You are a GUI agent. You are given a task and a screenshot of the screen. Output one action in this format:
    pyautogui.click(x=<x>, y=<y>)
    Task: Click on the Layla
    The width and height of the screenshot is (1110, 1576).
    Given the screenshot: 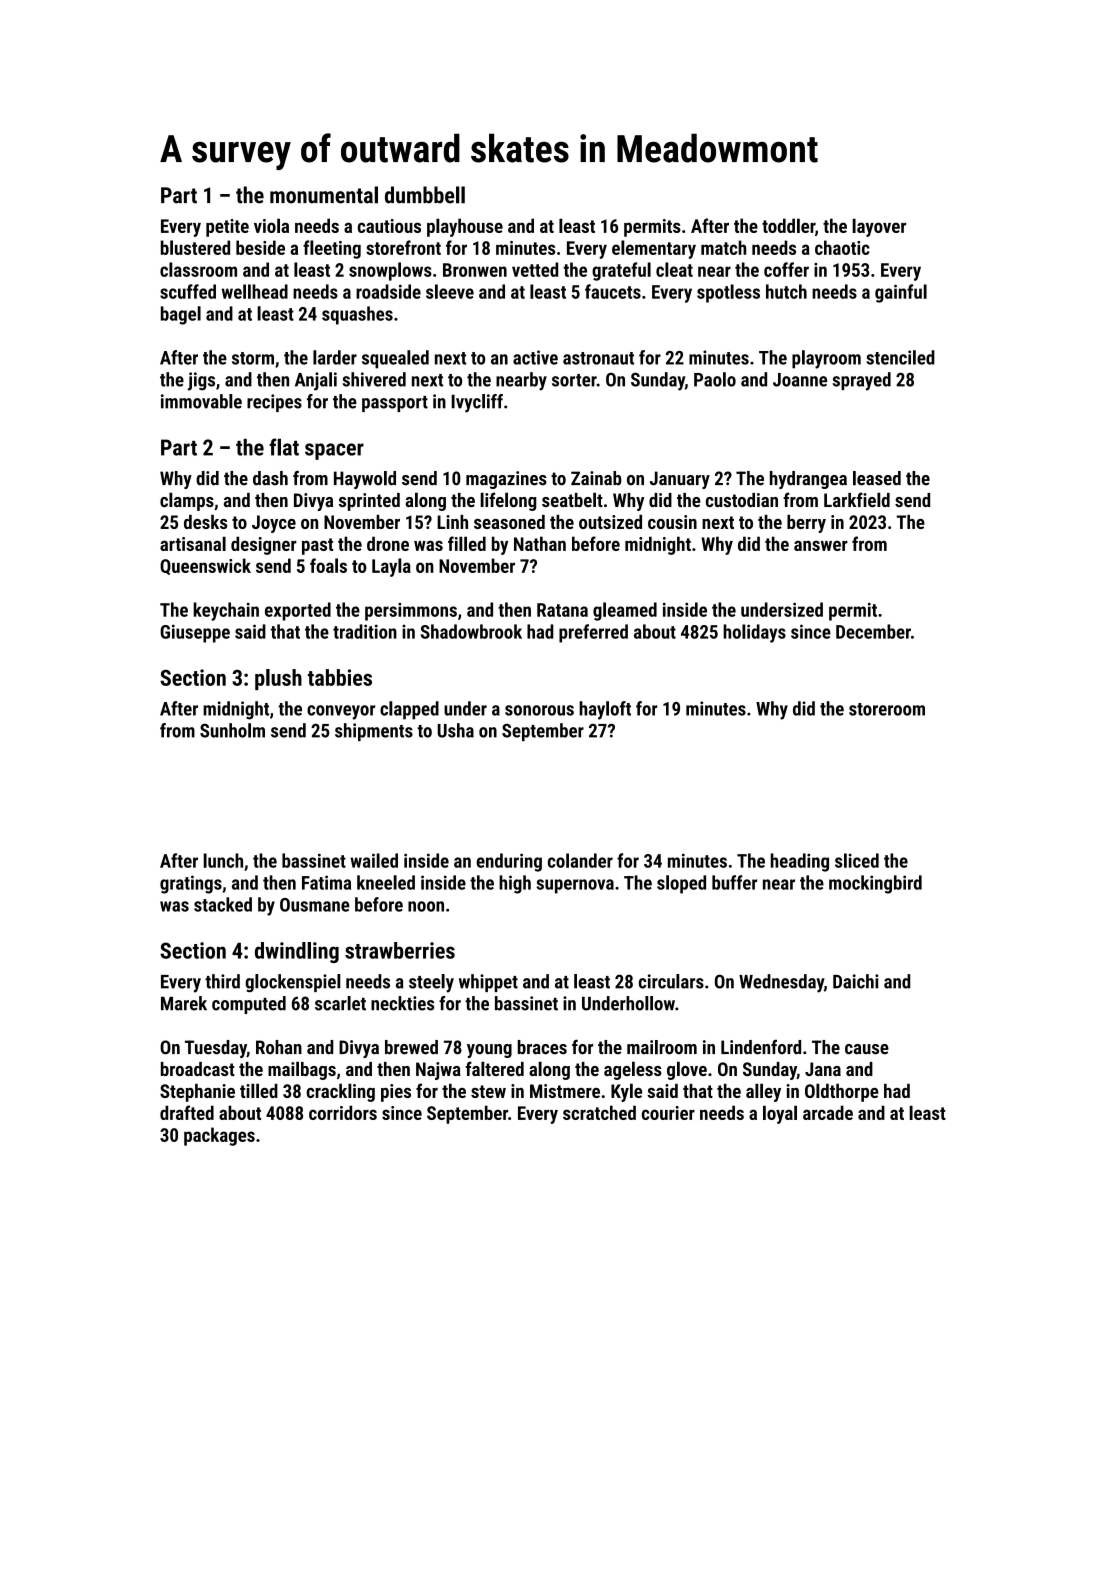 What is the action you would take?
    pyautogui.click(x=391, y=567)
